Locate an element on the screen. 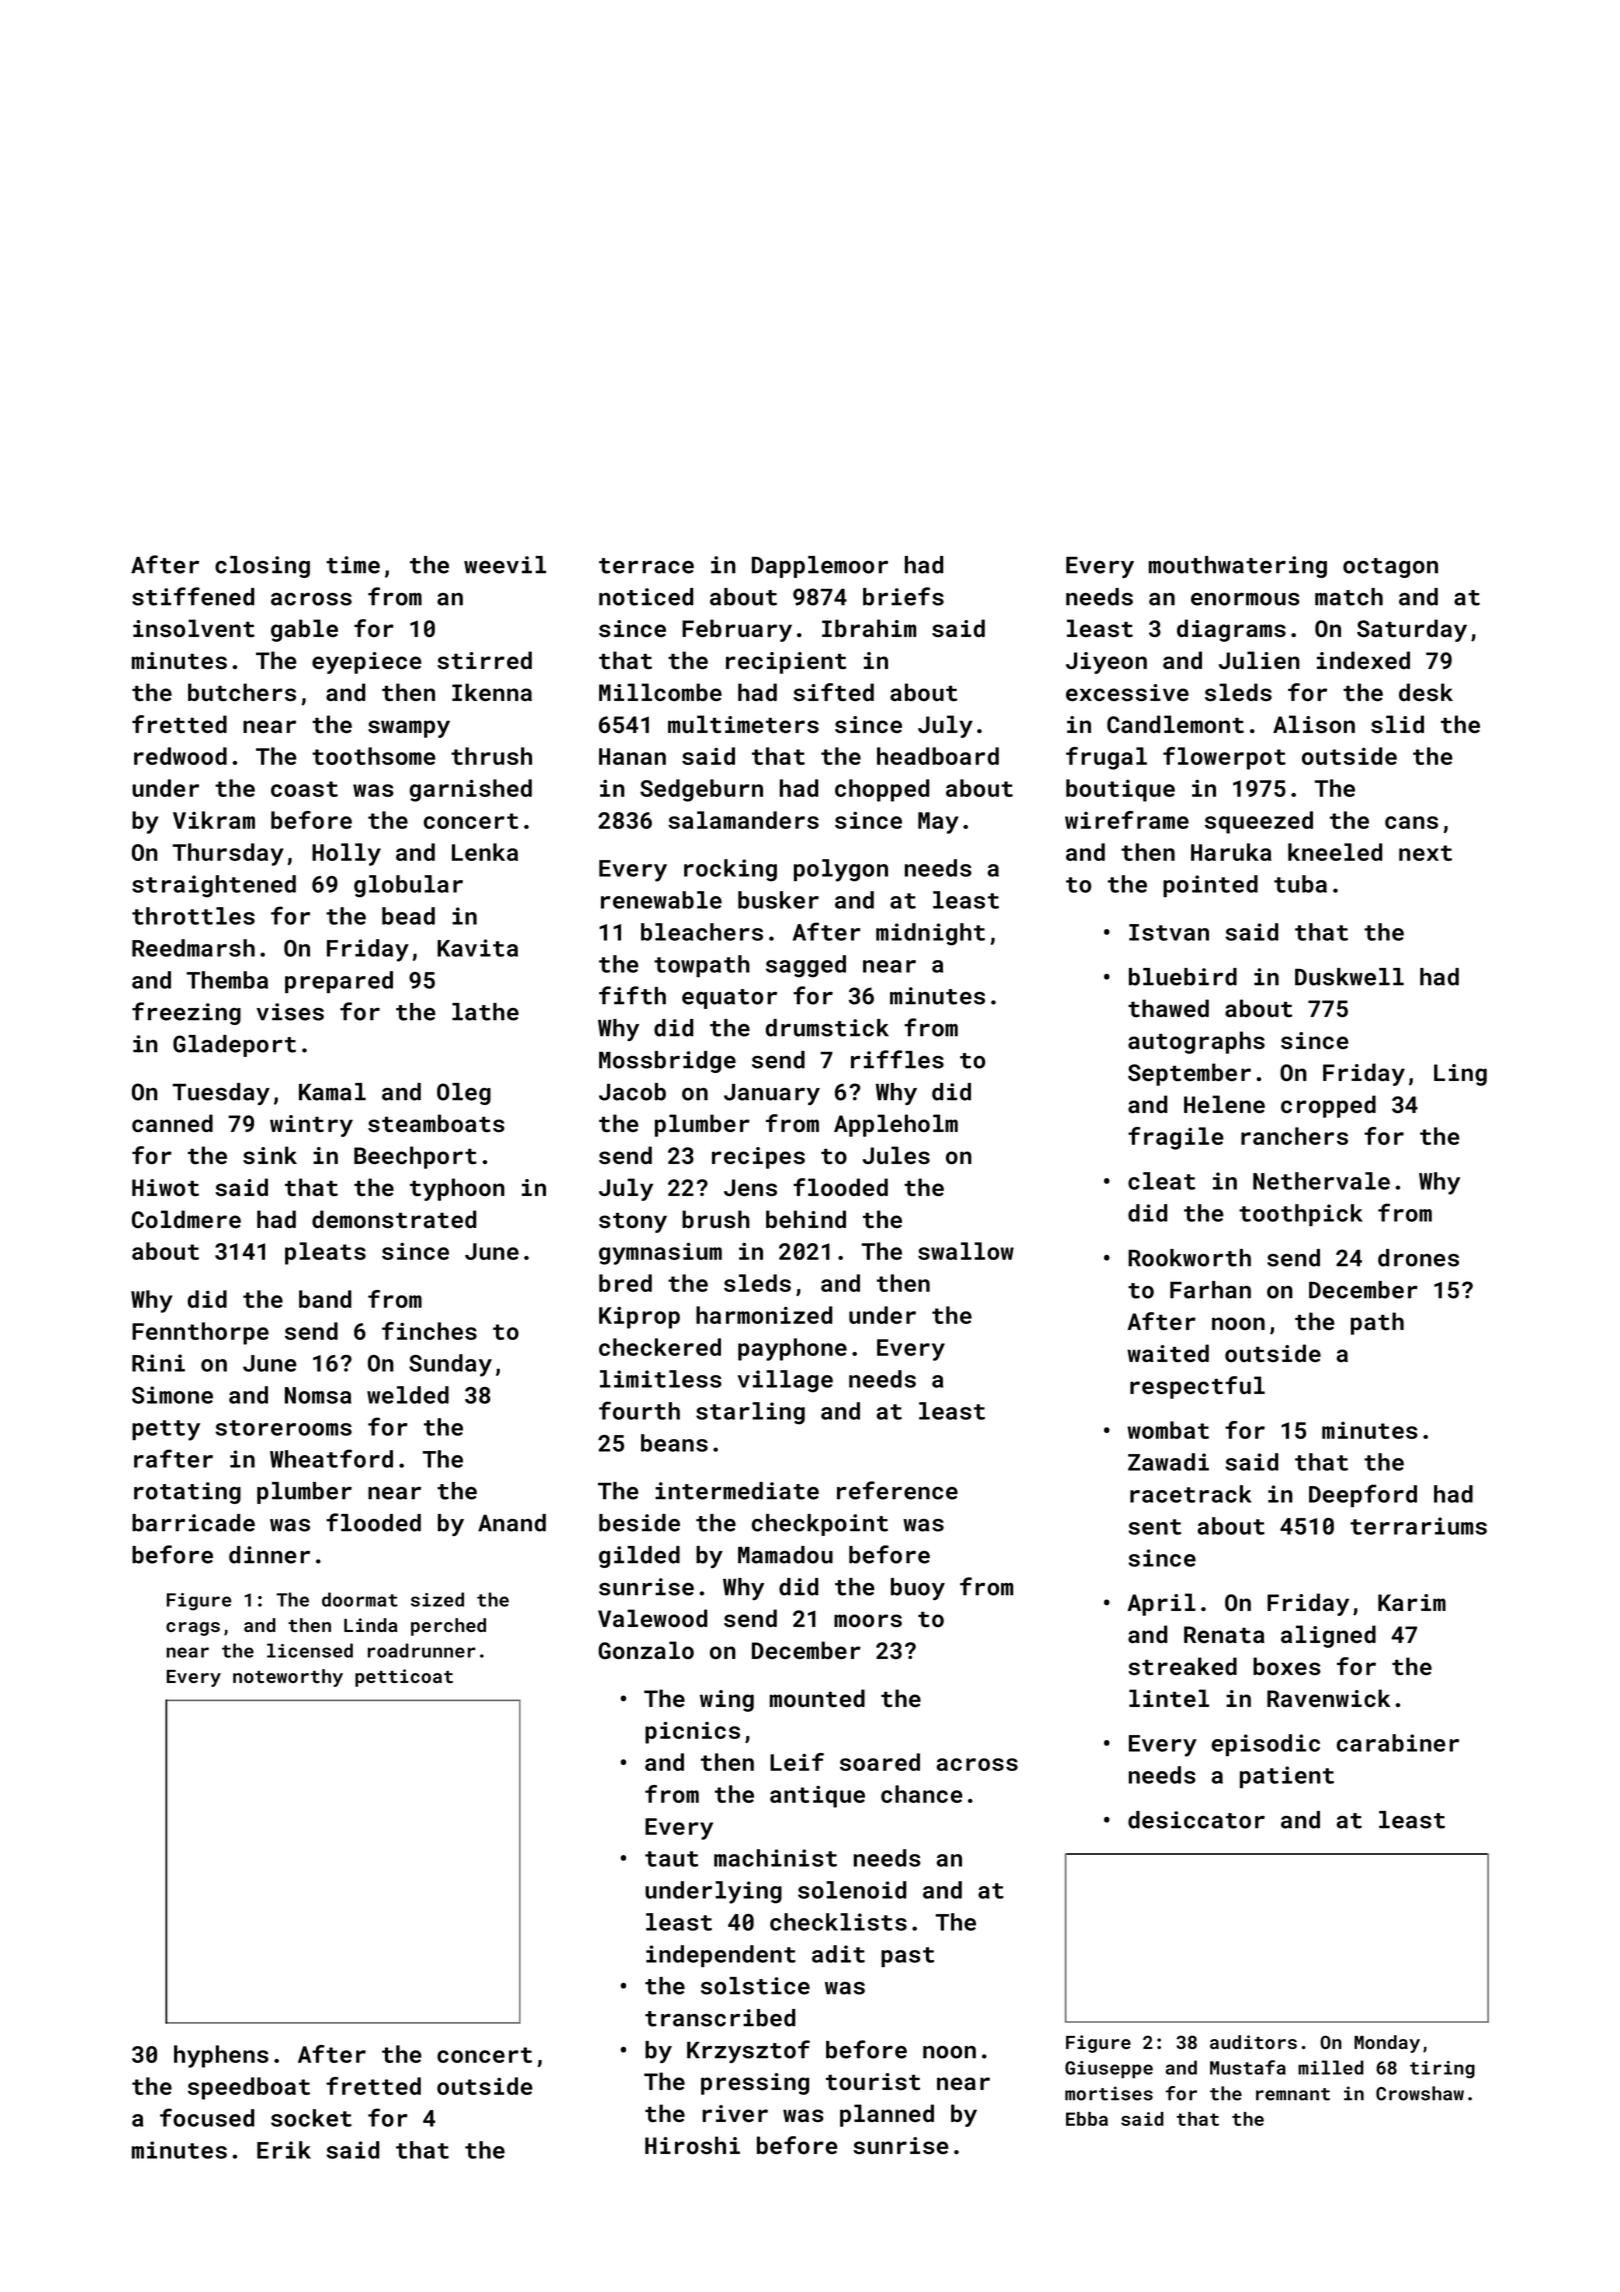 This screenshot has height=2292, width=1620. cropped is located at coordinates (1328, 1106).
